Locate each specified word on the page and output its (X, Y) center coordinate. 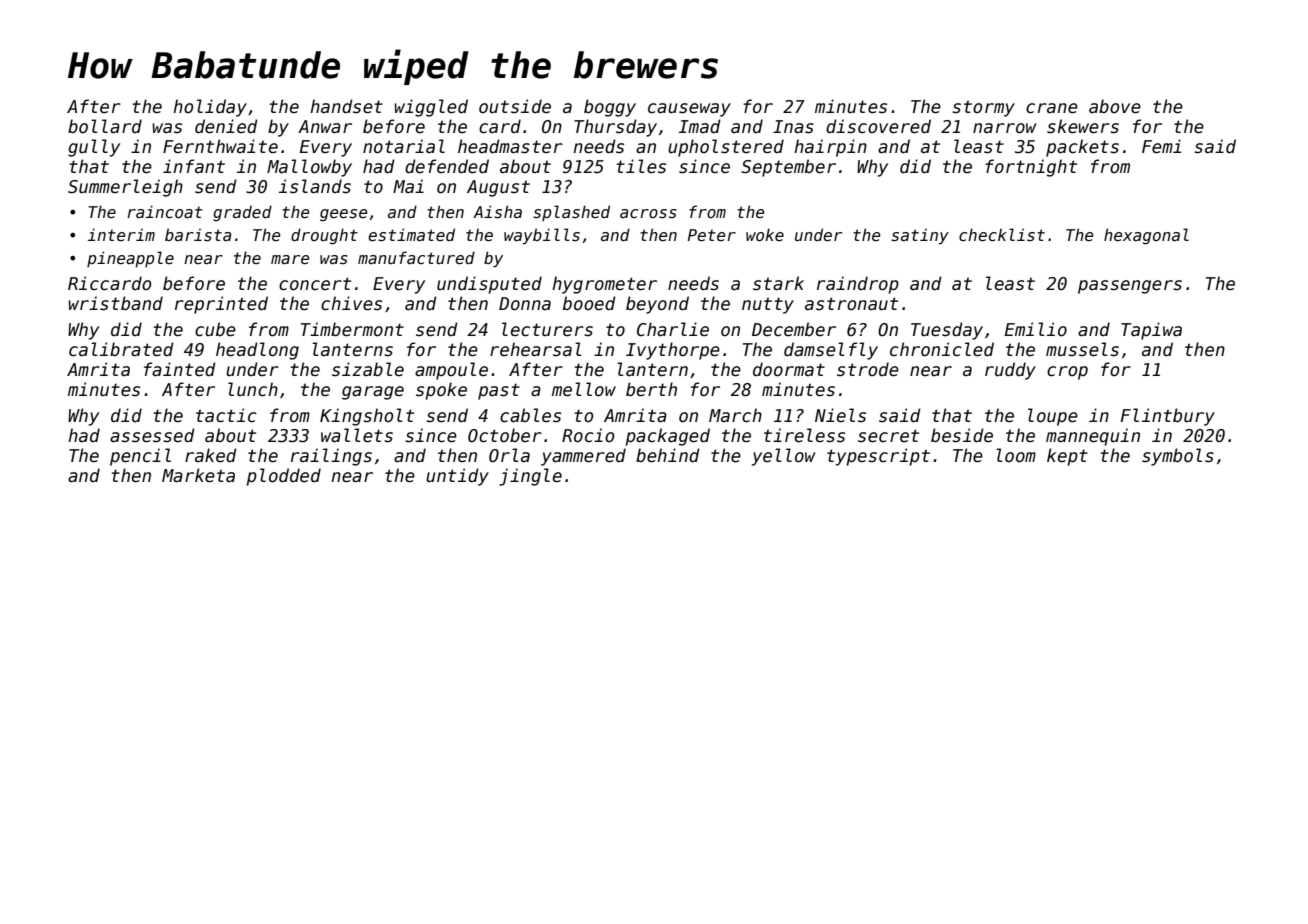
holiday (210, 108)
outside (515, 106)
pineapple (130, 259)
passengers (1130, 287)
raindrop (858, 285)
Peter (711, 235)
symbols (1178, 457)
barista (198, 234)
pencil (140, 457)
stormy (983, 108)
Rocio (588, 435)
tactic (226, 415)
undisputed (489, 285)
